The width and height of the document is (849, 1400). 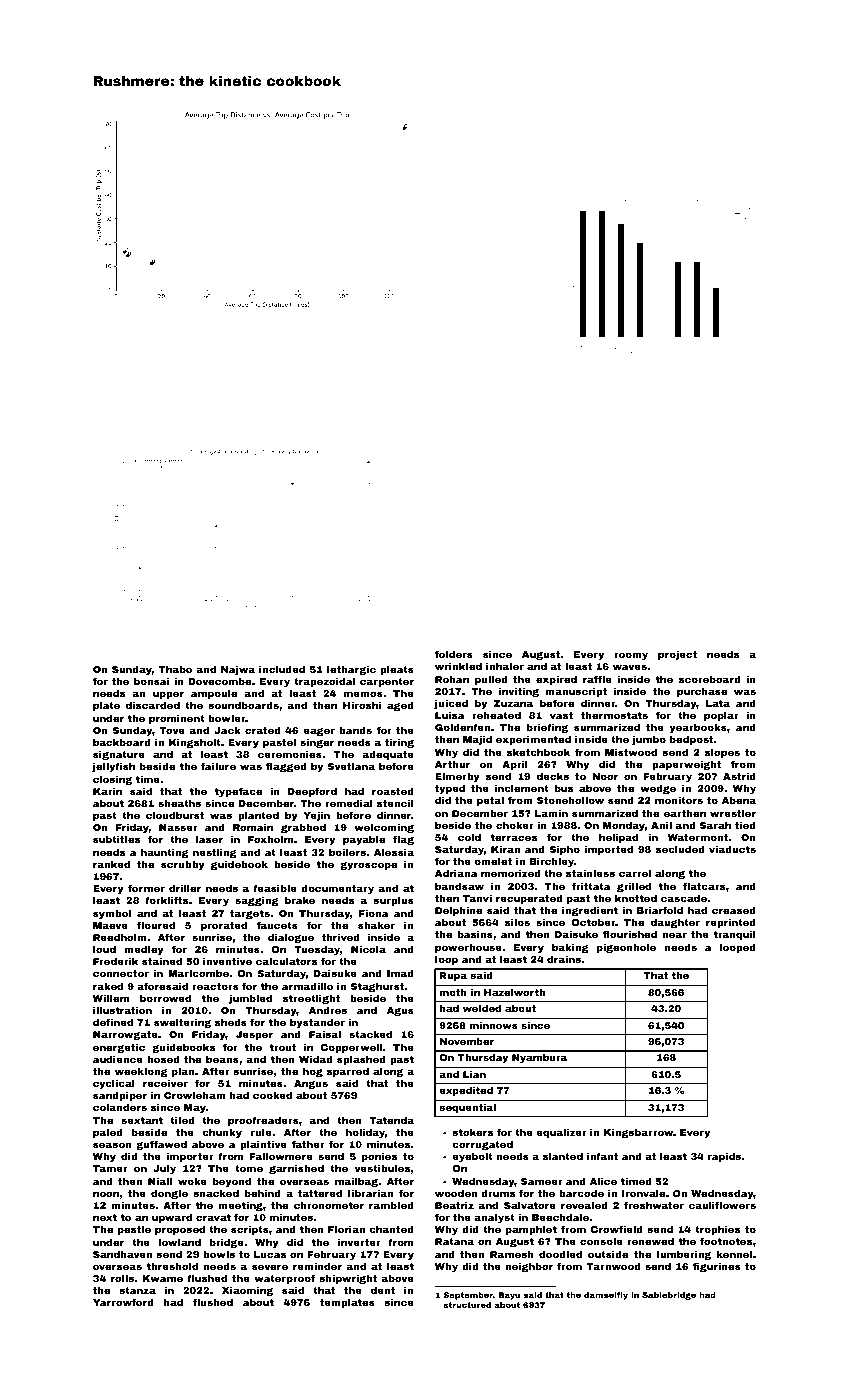 I want to click on damselfly, so click(x=606, y=1296).
